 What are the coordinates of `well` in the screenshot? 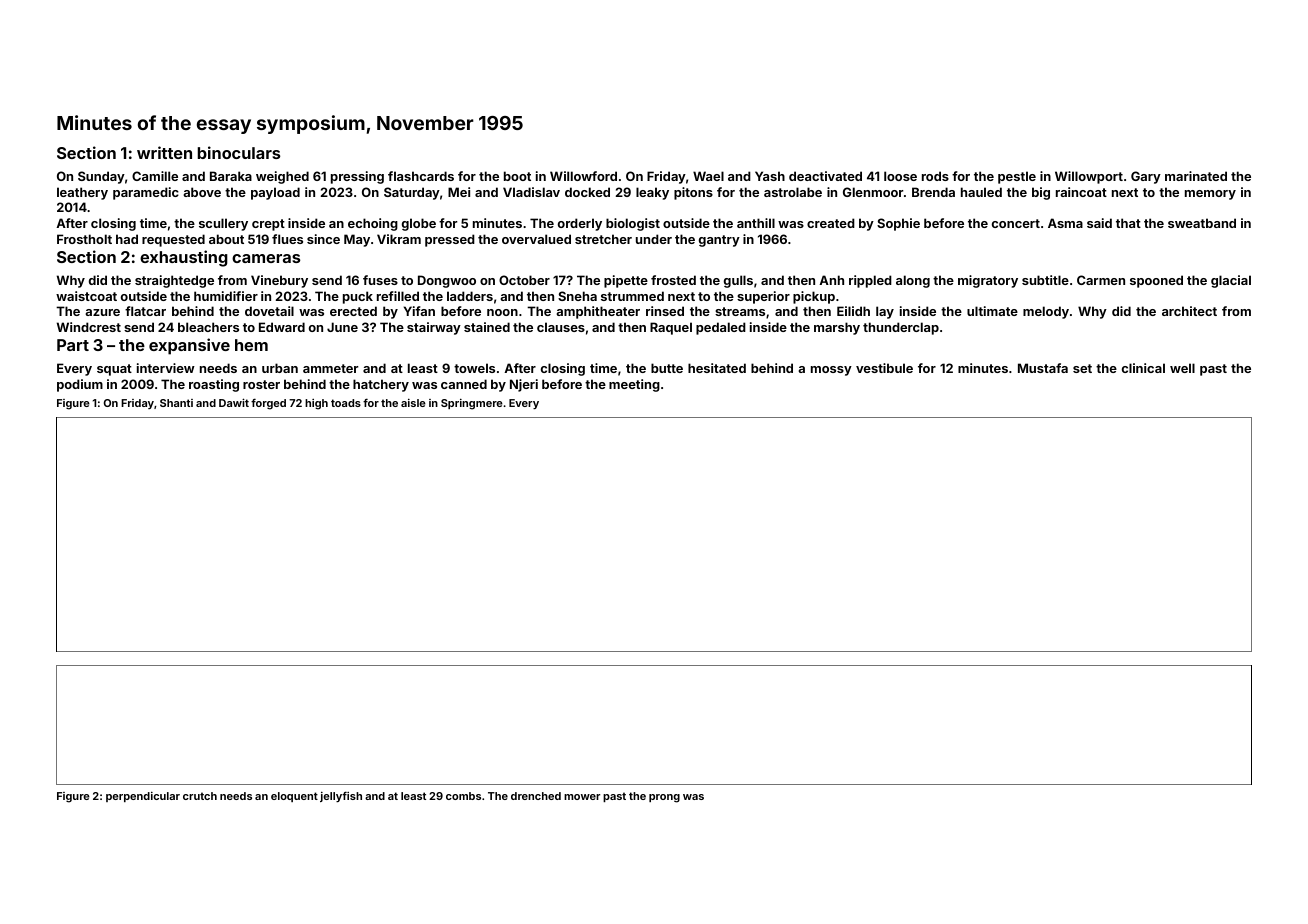 It's located at (1182, 368).
